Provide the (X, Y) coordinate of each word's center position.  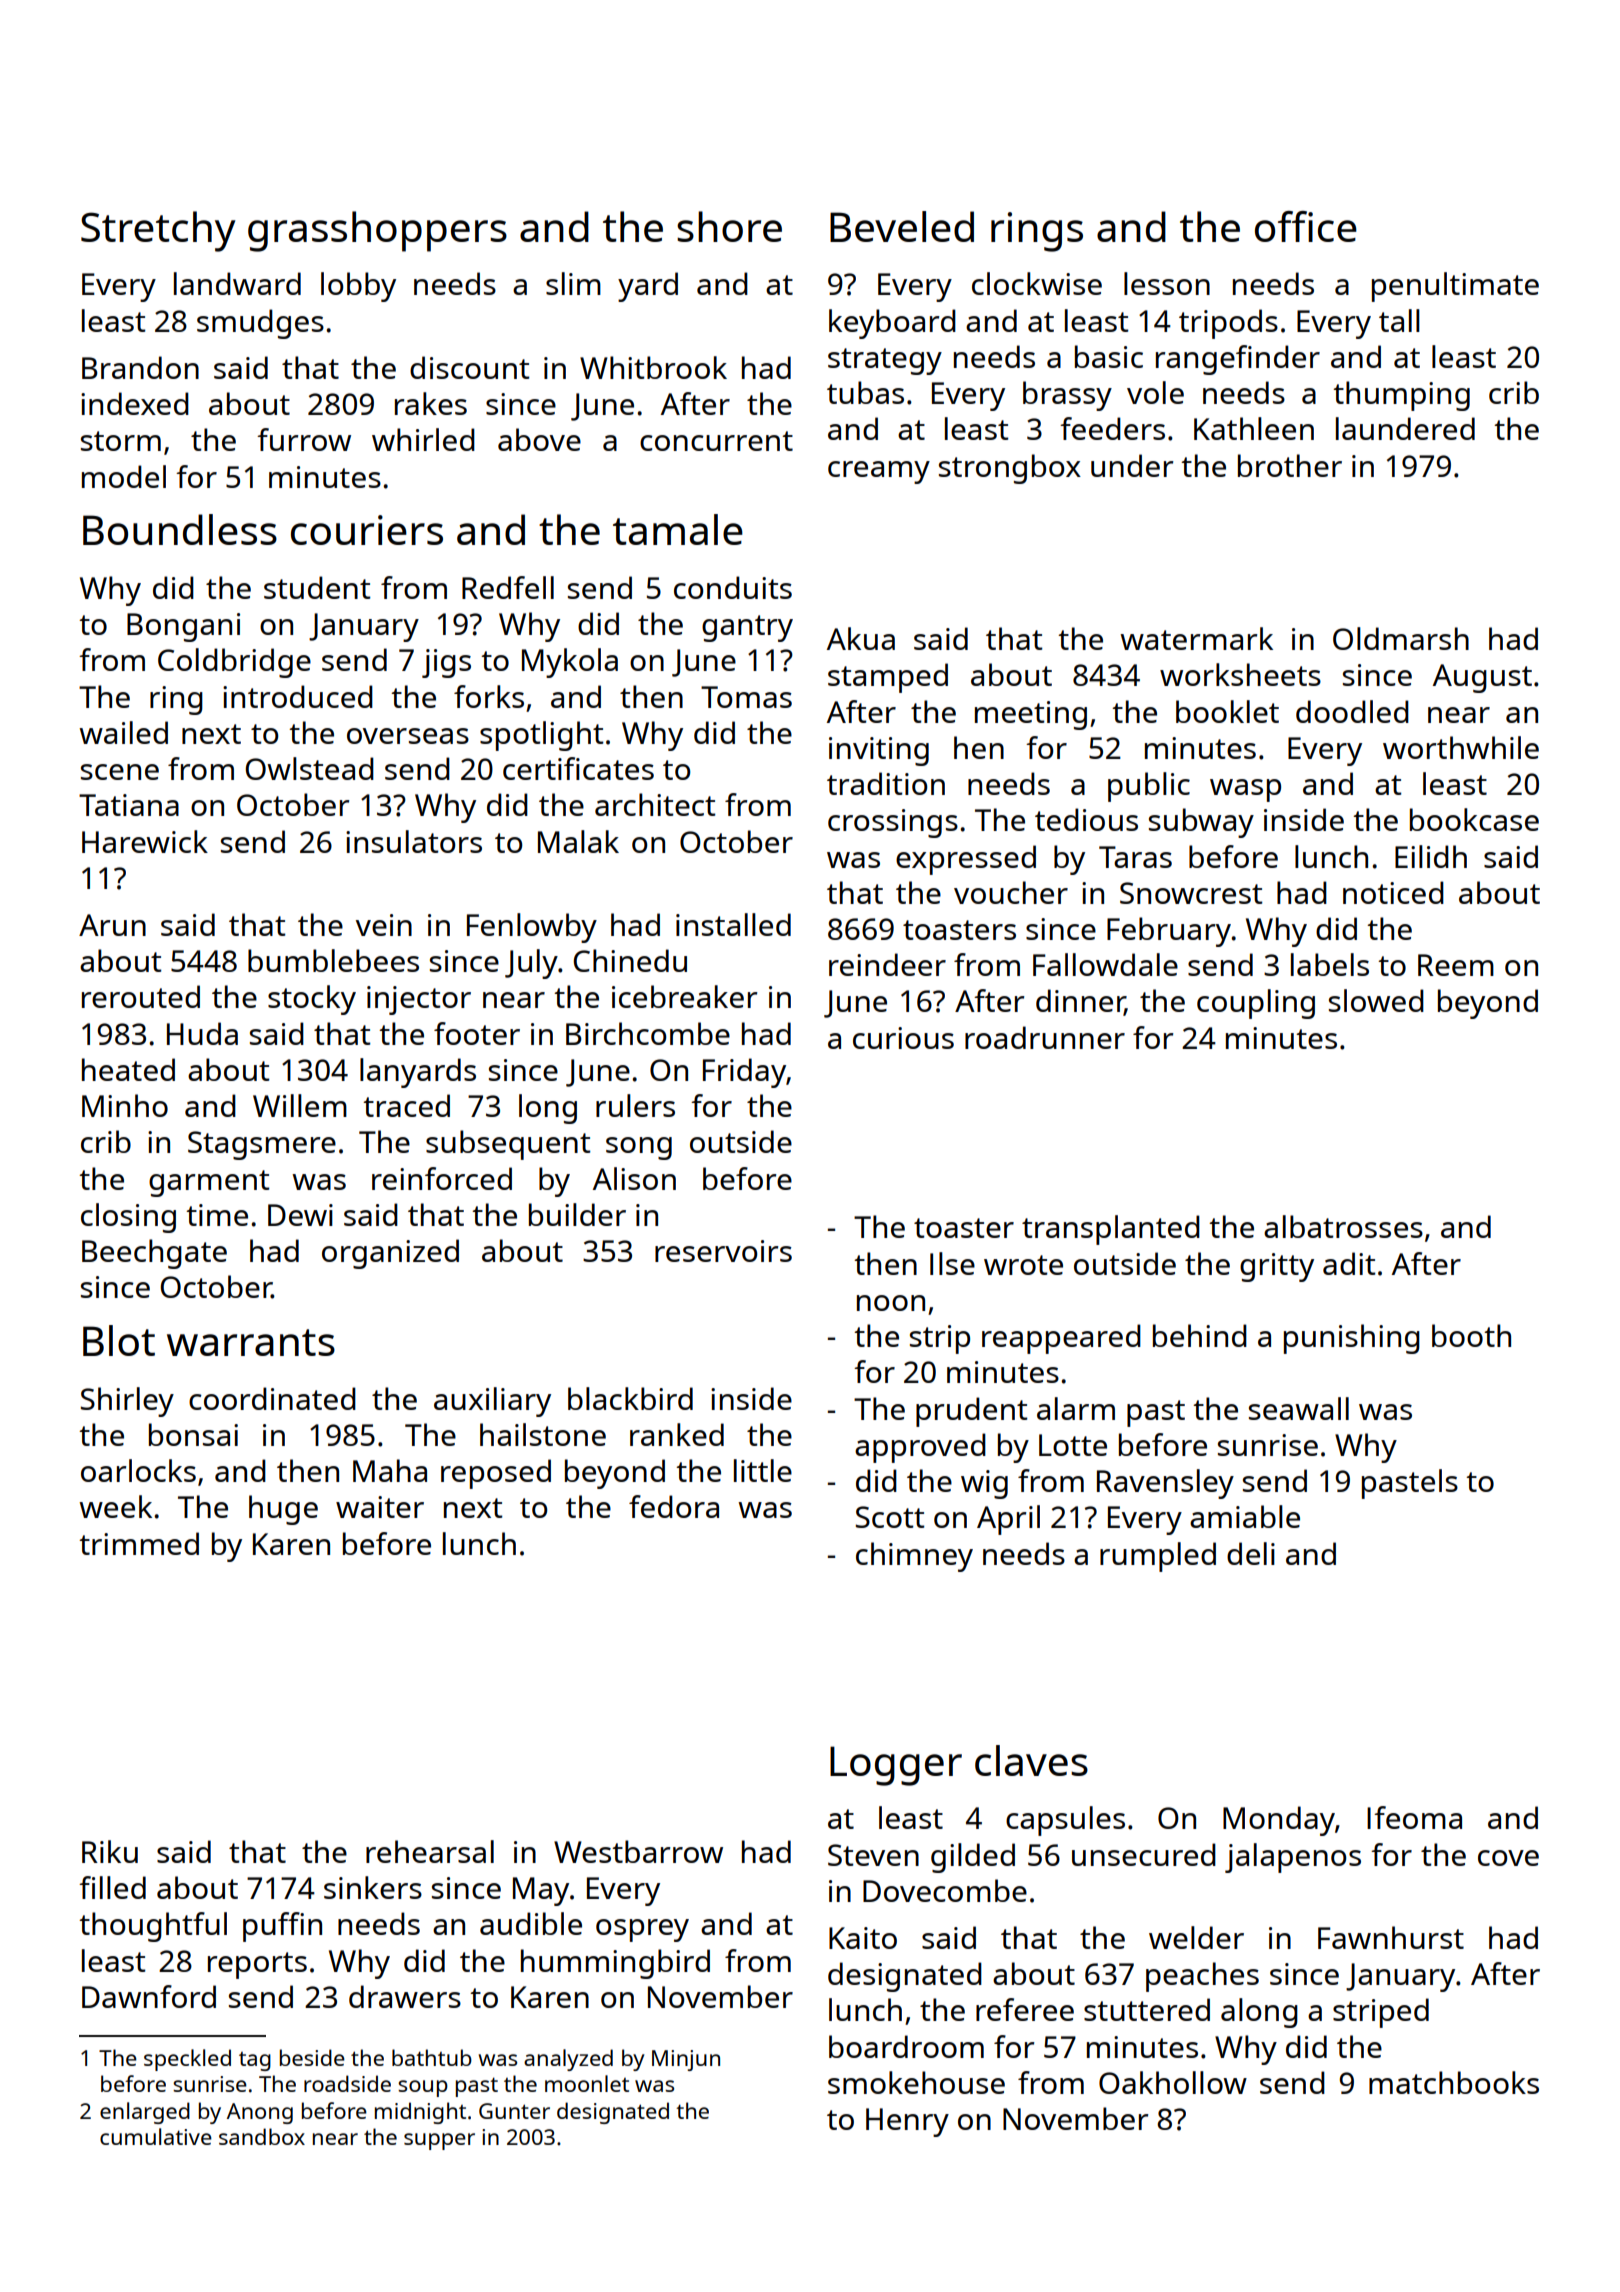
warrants (251, 1342)
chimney (914, 1557)
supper (439, 2141)
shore (729, 226)
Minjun (686, 2060)
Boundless (180, 529)
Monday (1279, 1821)
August (1482, 678)
